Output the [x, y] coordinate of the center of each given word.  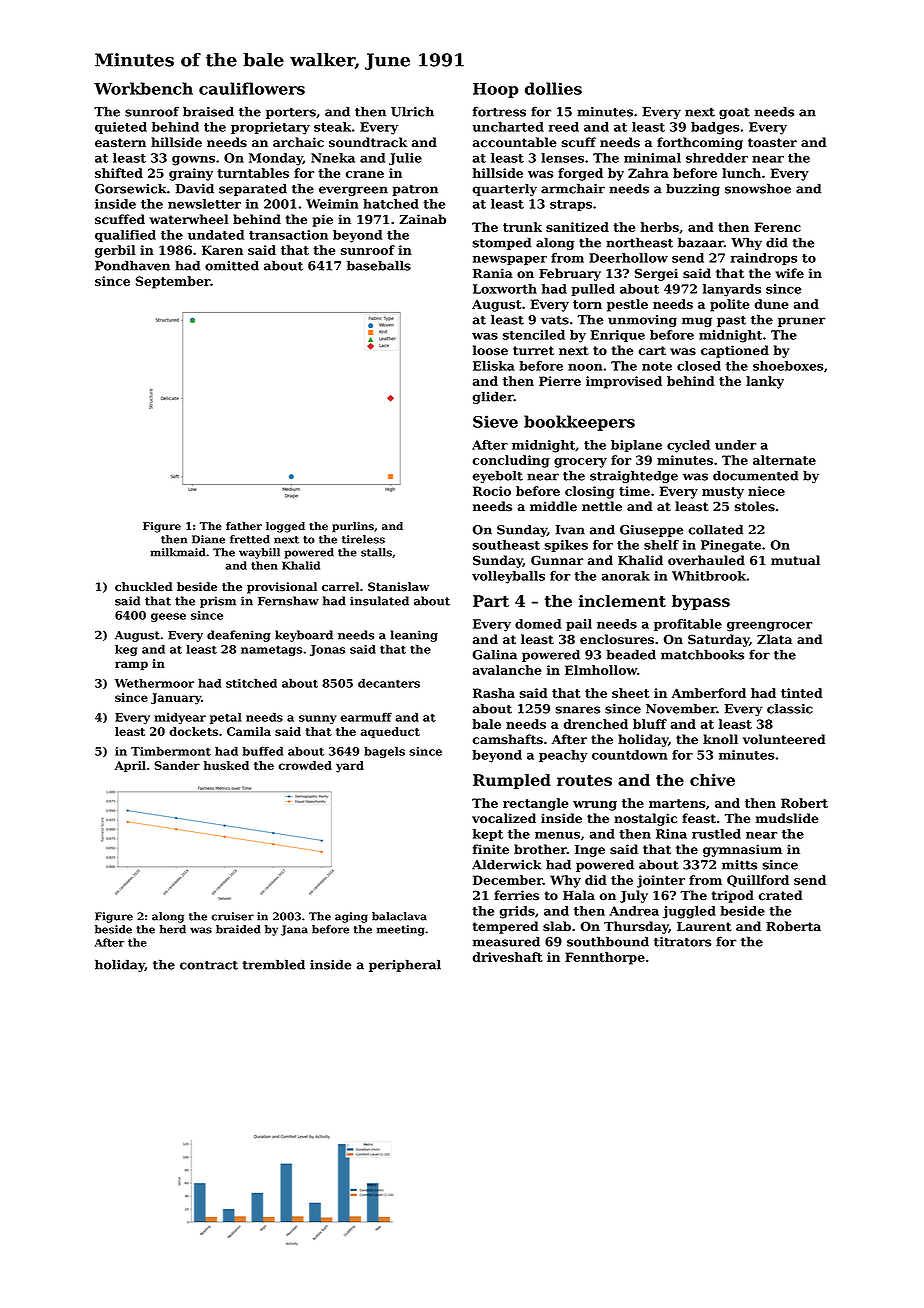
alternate [784, 460]
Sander [177, 765]
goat [734, 113]
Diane [208, 539]
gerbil [115, 251]
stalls [376, 552]
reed [563, 127]
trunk [522, 227]
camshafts [508, 739]
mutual [795, 560]
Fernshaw [288, 601]
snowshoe [758, 188]
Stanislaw [398, 587]
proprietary [270, 128]
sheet [631, 693]
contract [209, 965]
